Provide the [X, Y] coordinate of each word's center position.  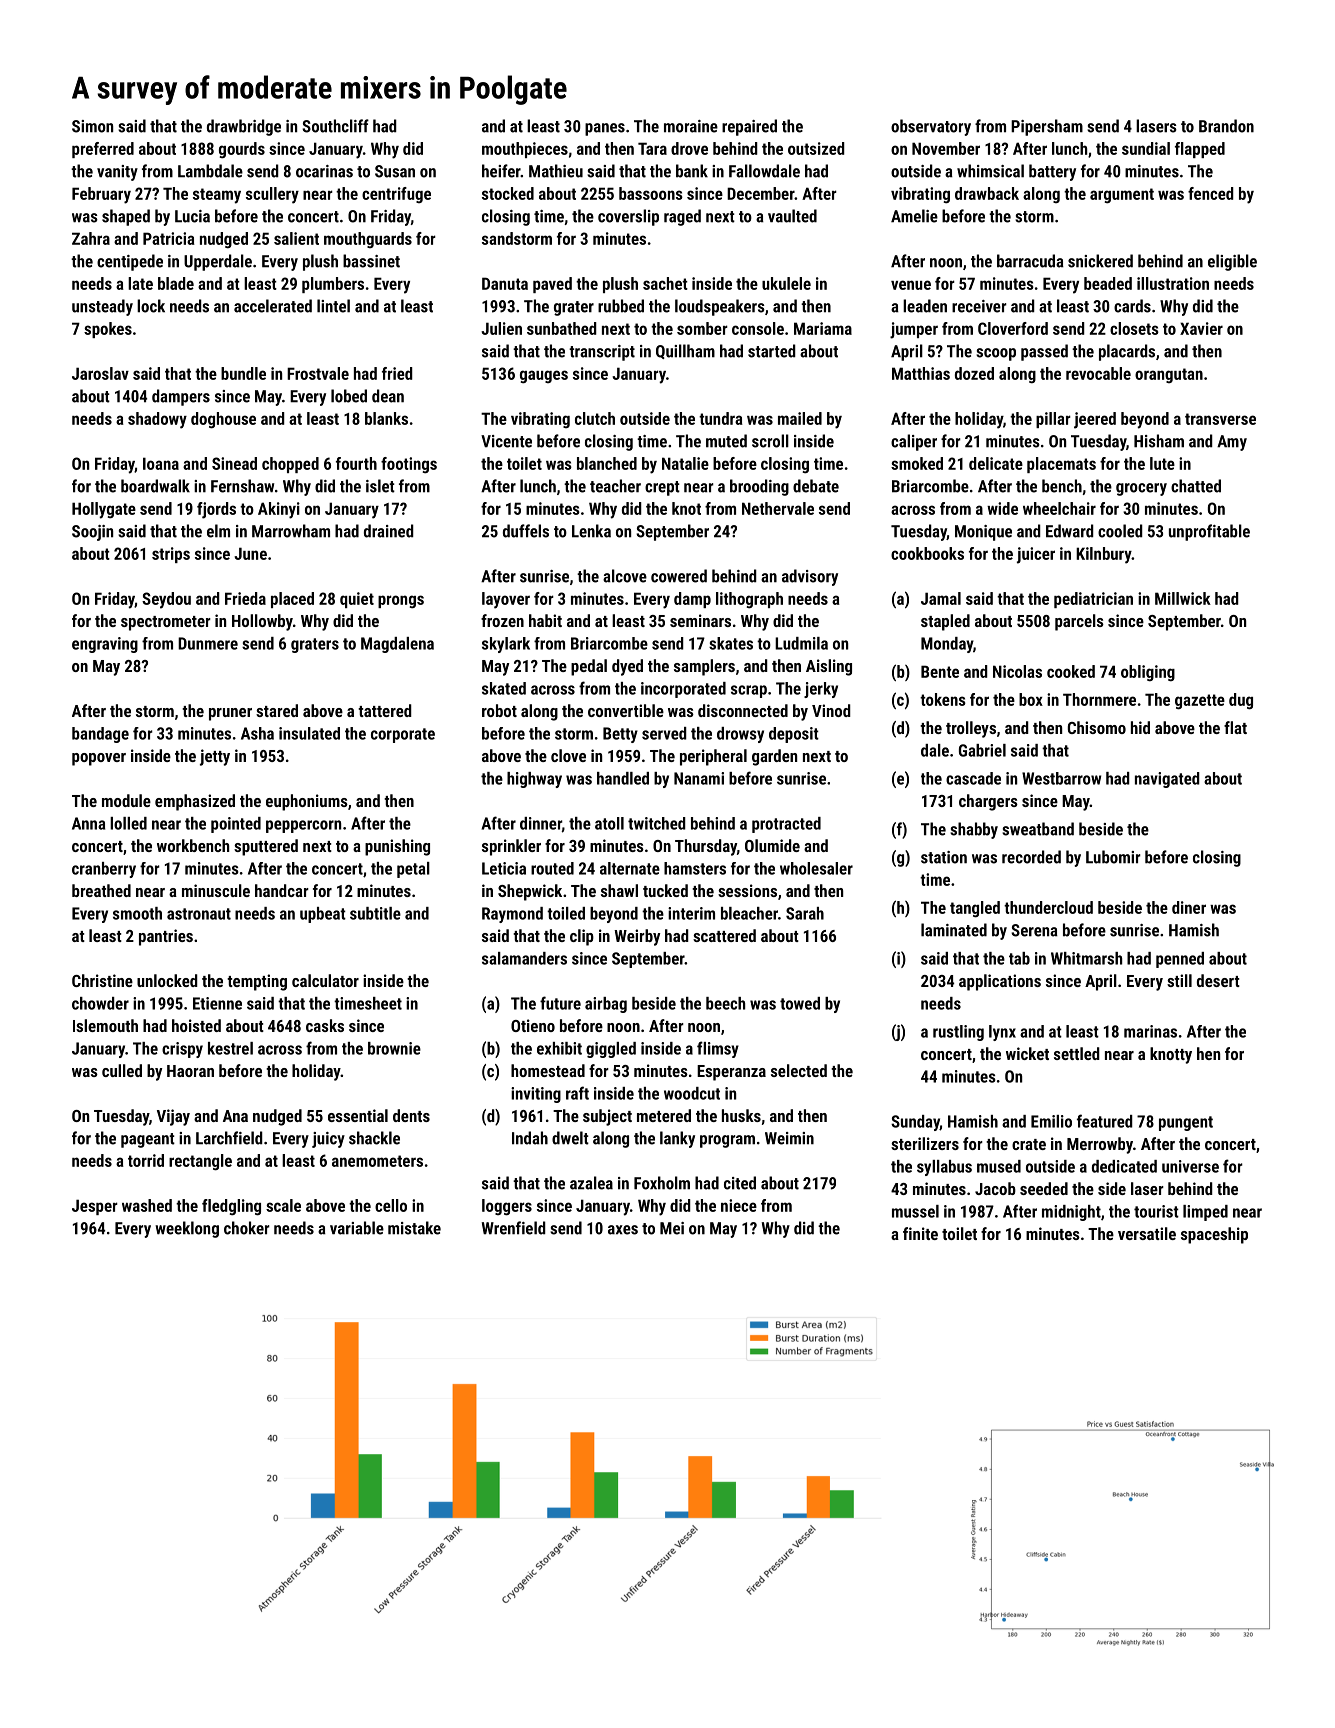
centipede [130, 262]
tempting [257, 982]
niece [739, 1205]
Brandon [1226, 126]
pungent [1186, 1123]
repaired [749, 127]
